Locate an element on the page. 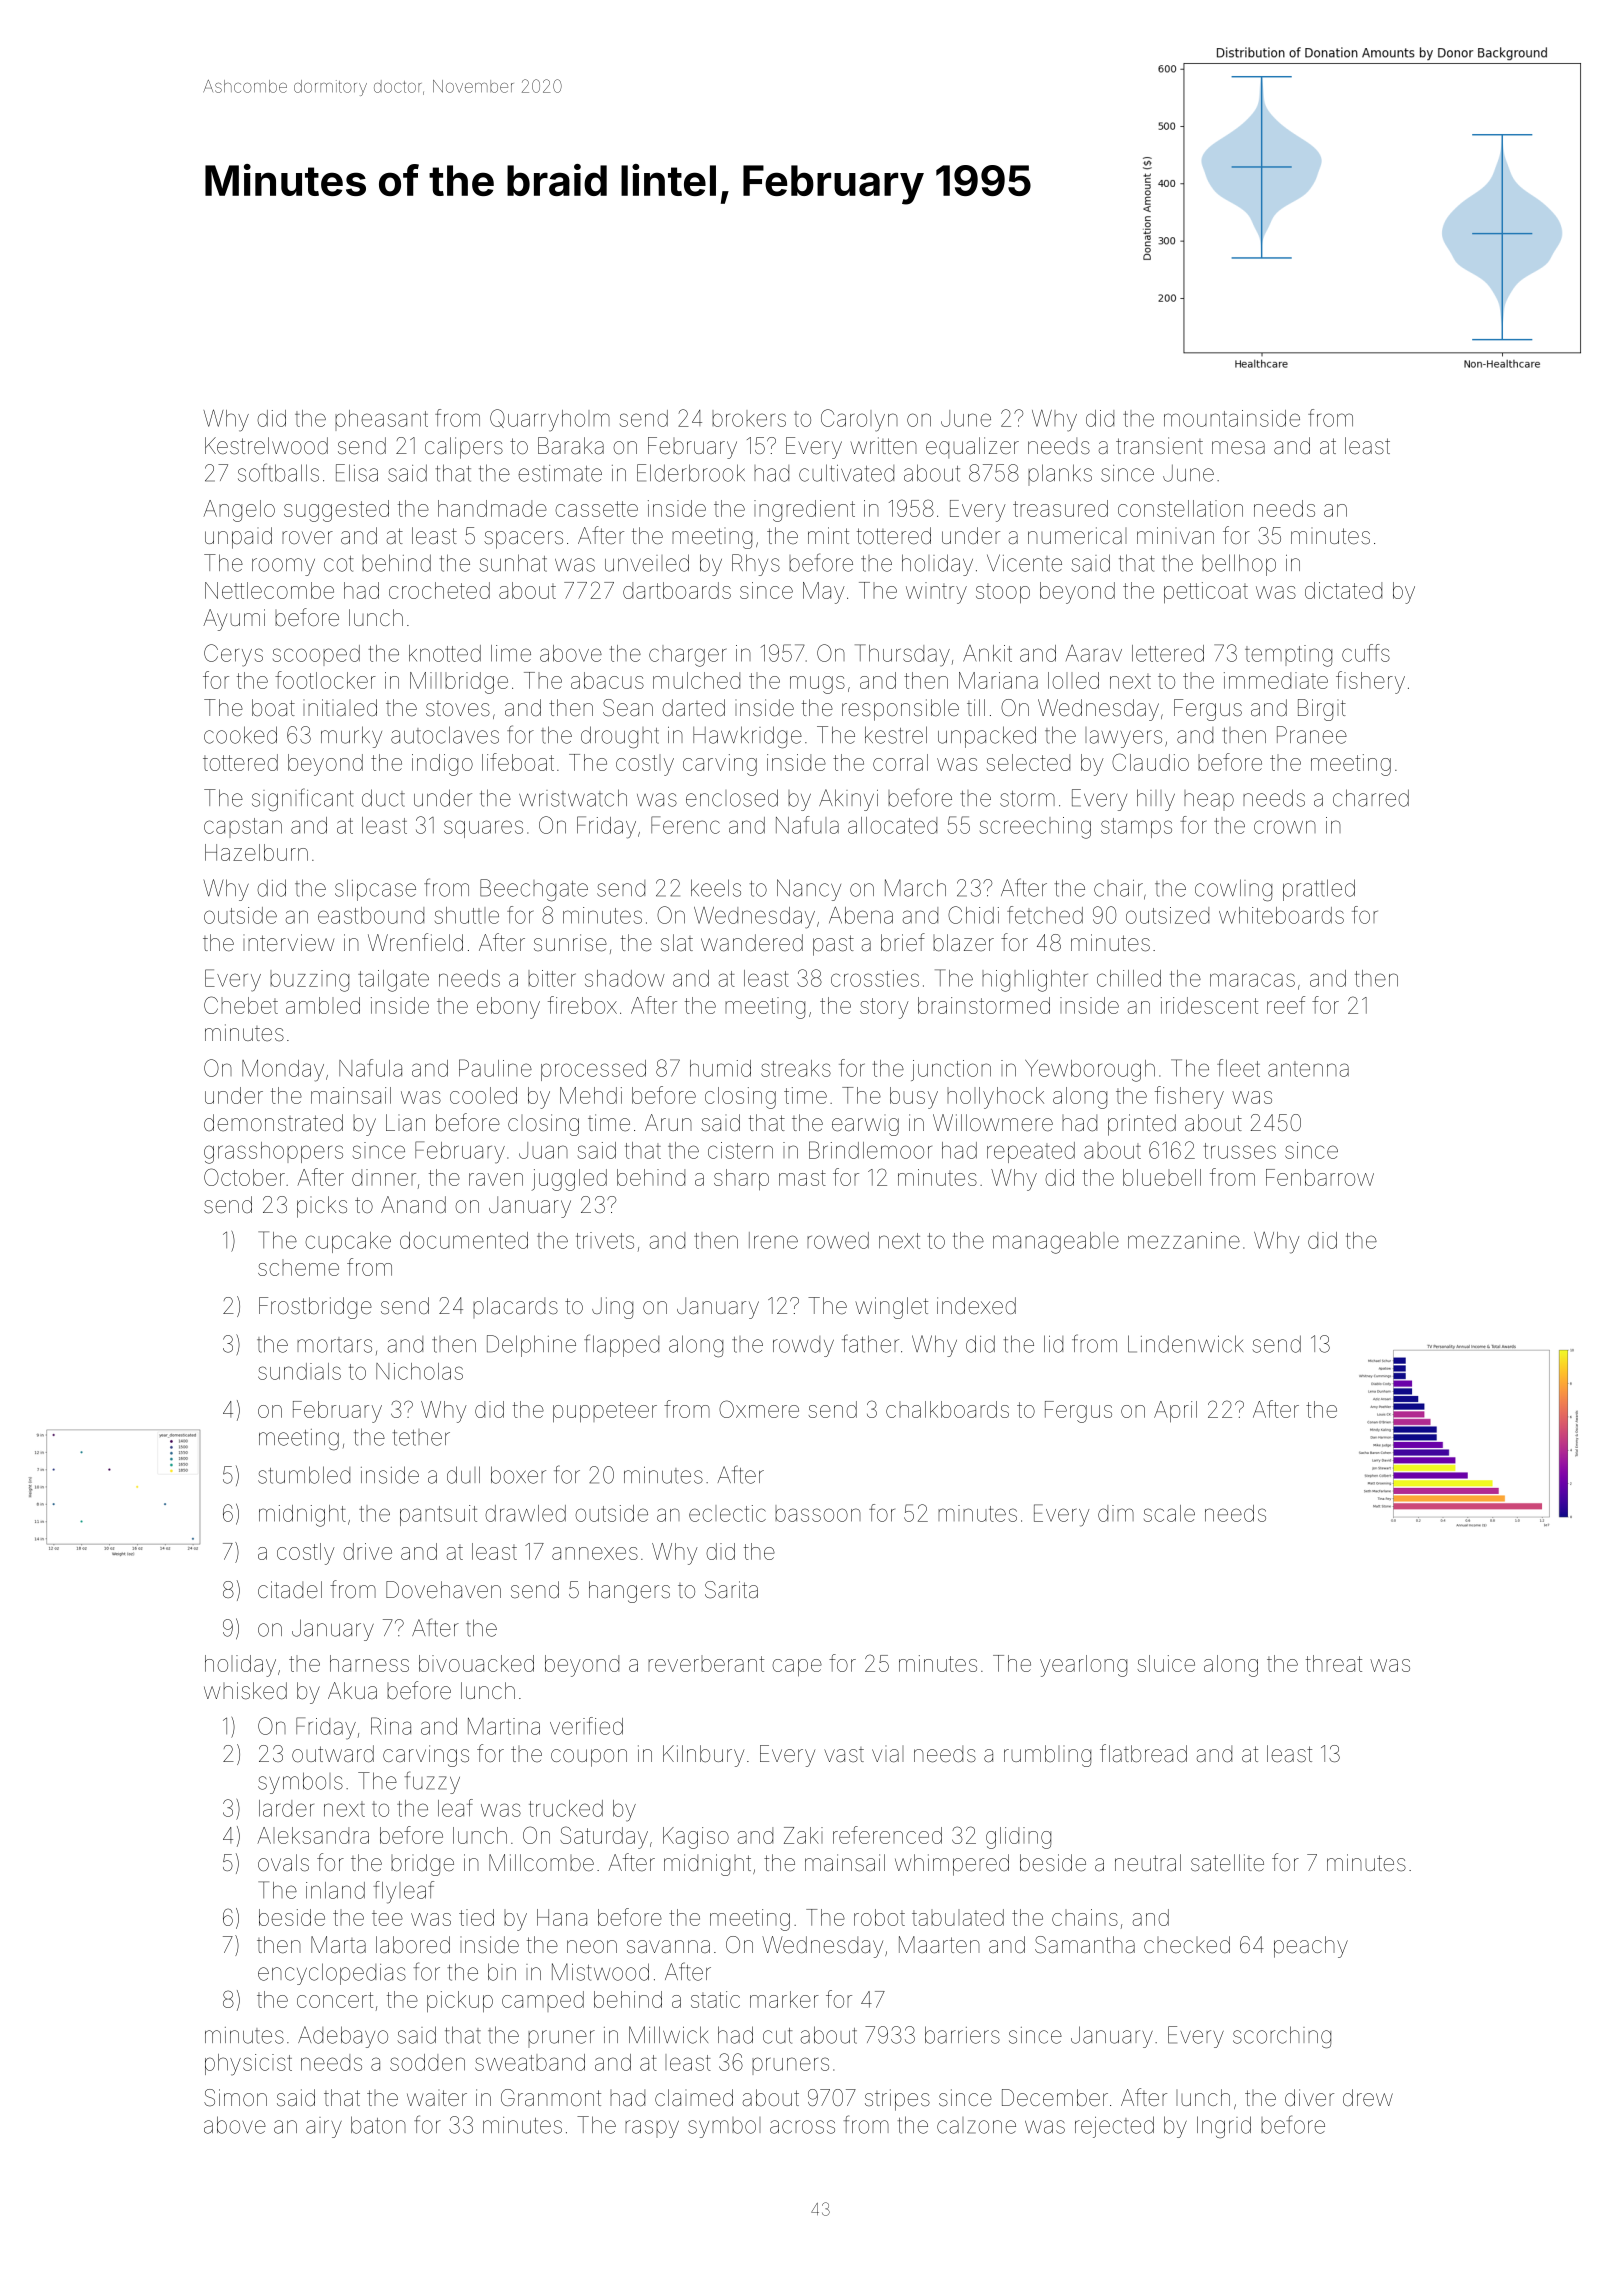  brokers is located at coordinates (749, 418).
